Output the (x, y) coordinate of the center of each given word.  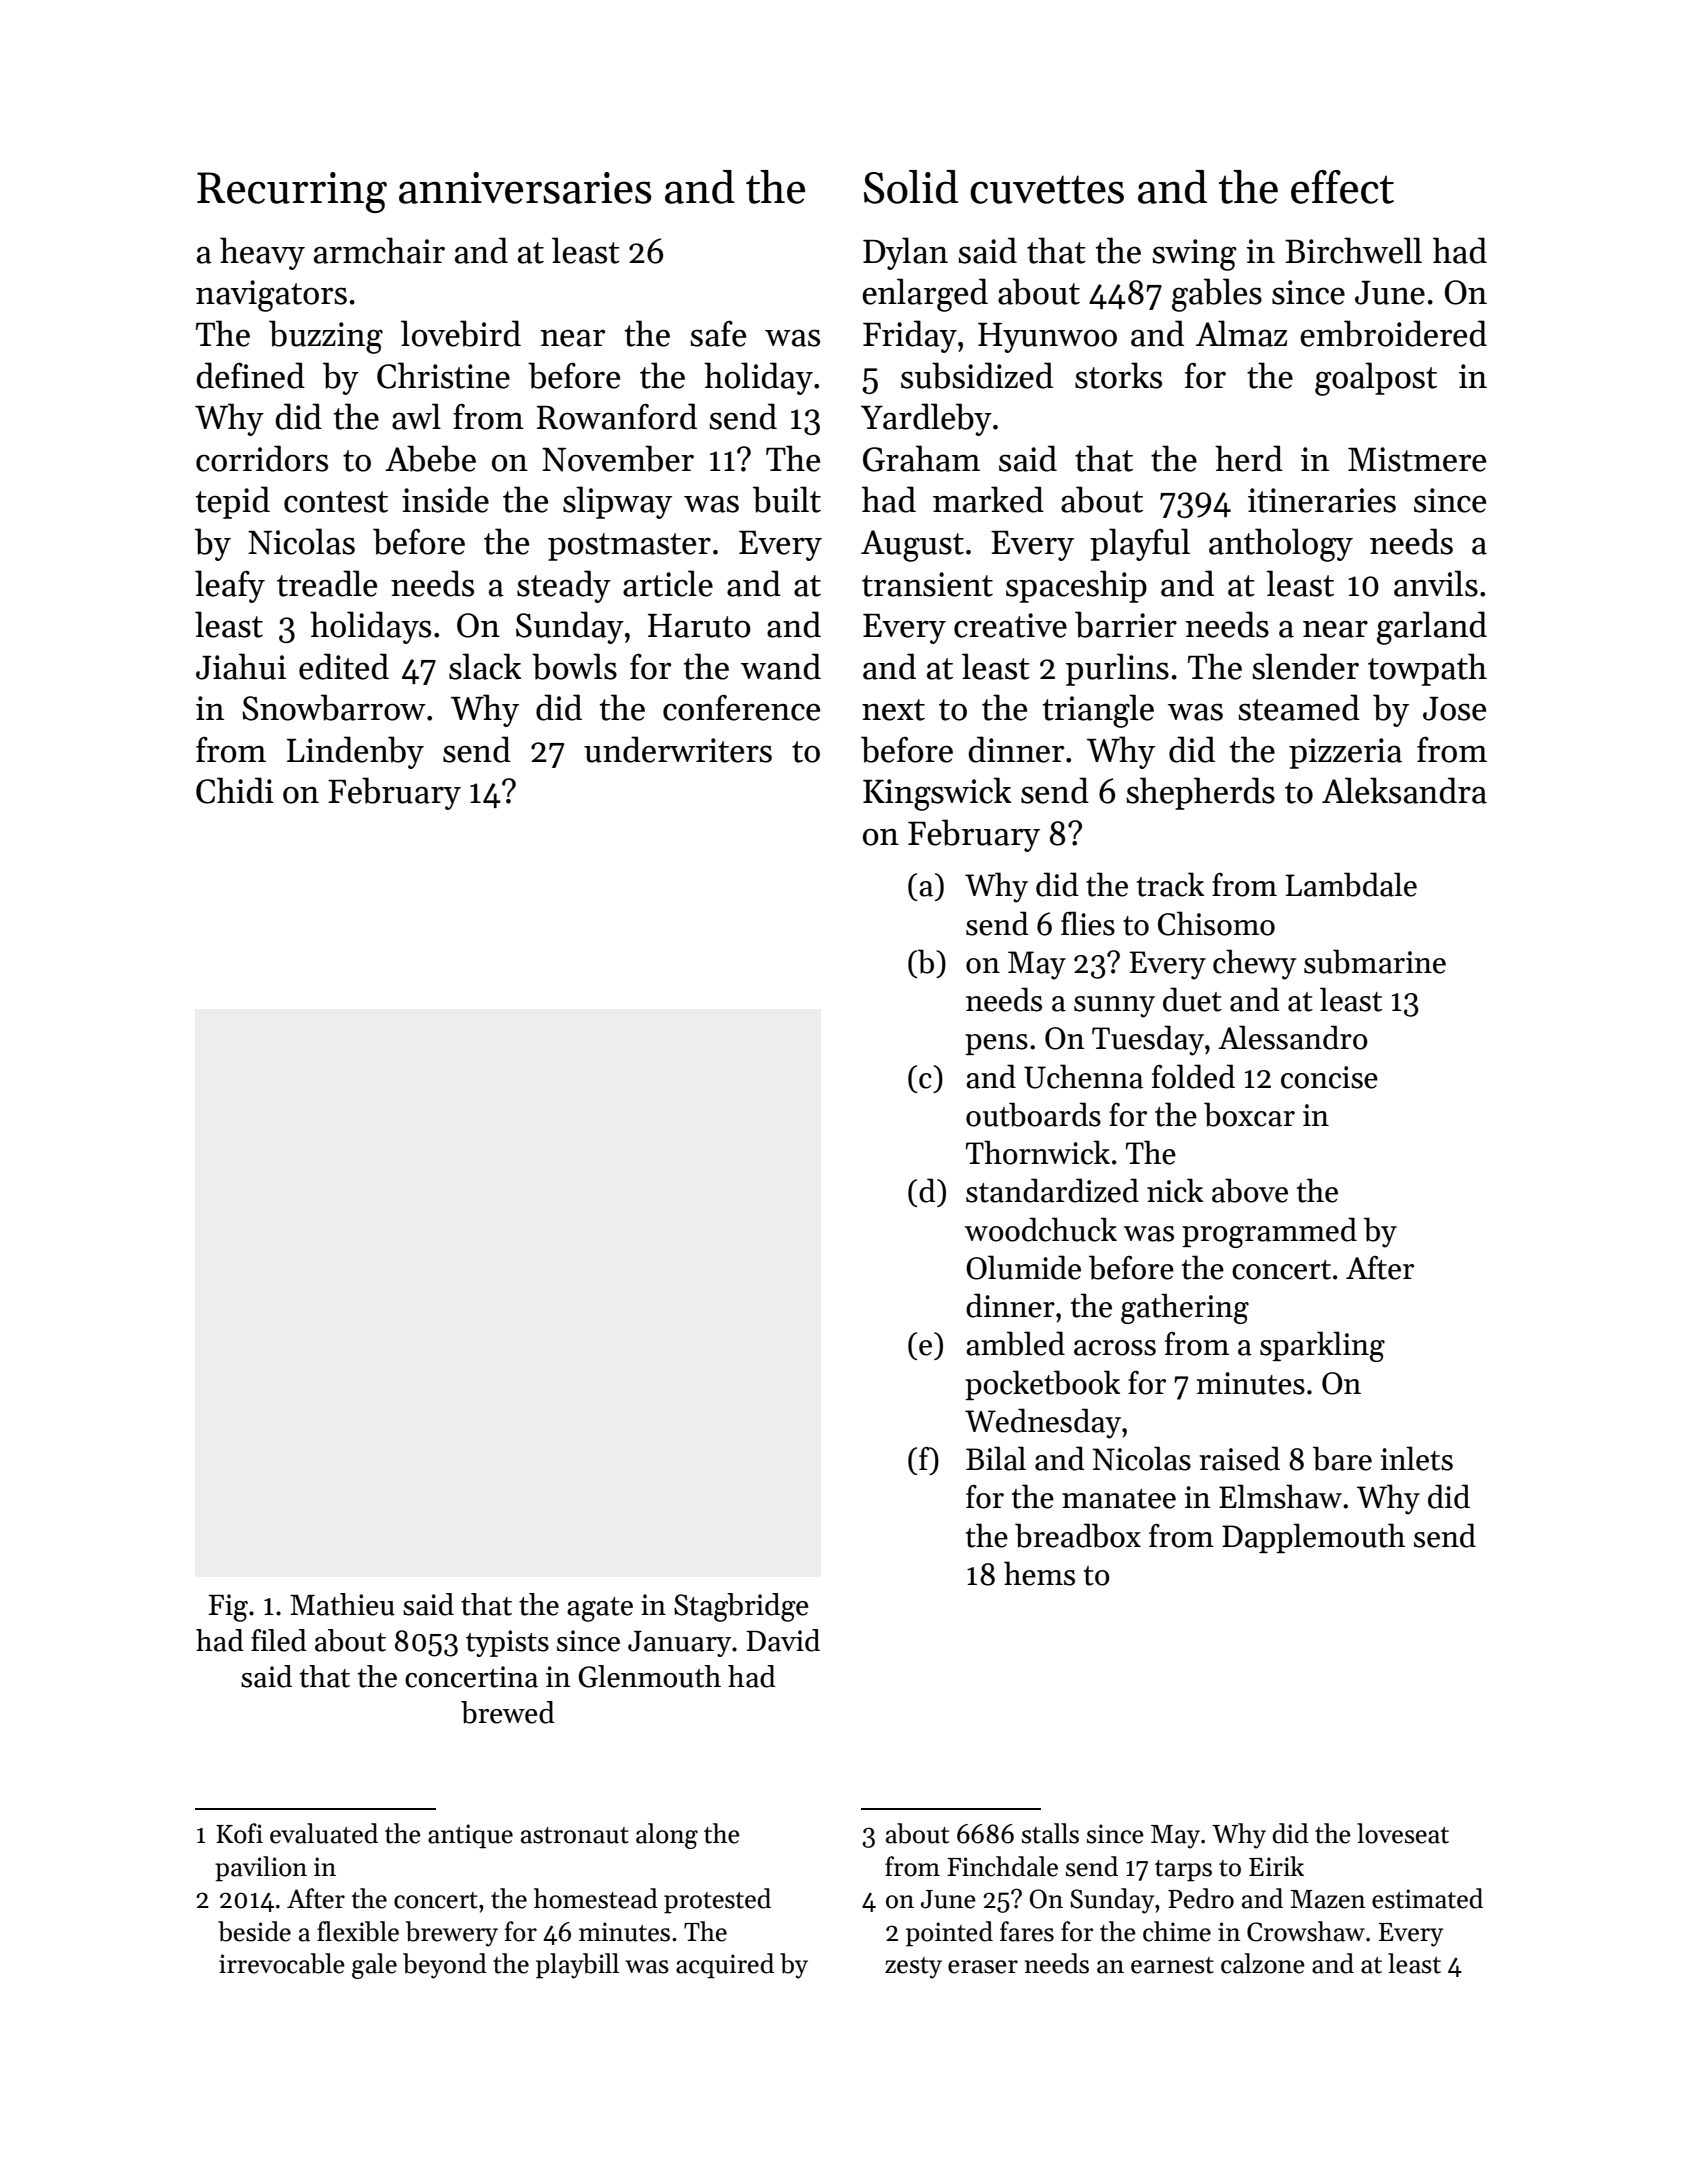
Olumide (1023, 1267)
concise (1329, 1077)
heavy (262, 253)
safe (718, 333)
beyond (445, 1966)
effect (1342, 187)
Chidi (235, 790)
